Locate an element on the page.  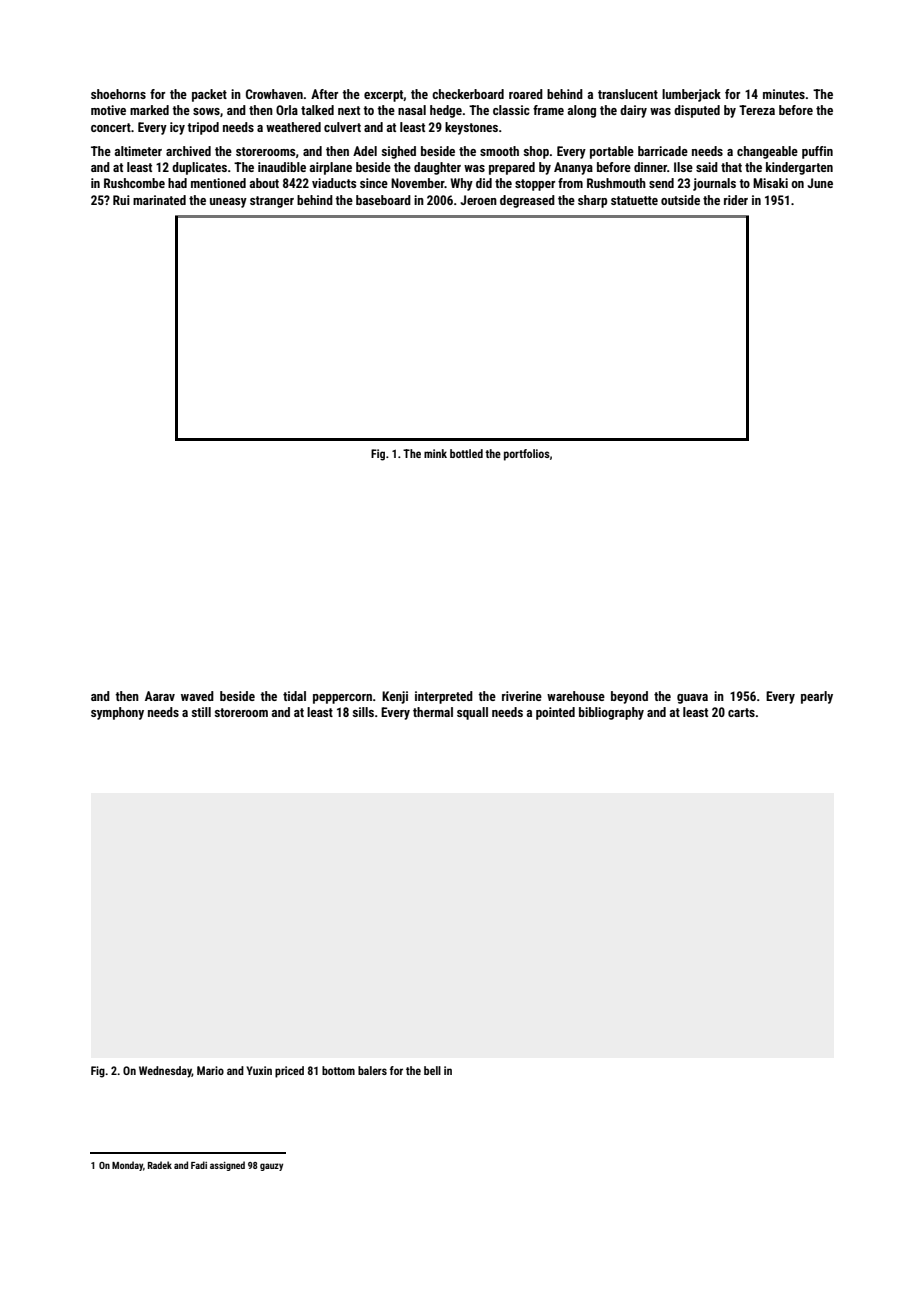
carts is located at coordinates (741, 712).
